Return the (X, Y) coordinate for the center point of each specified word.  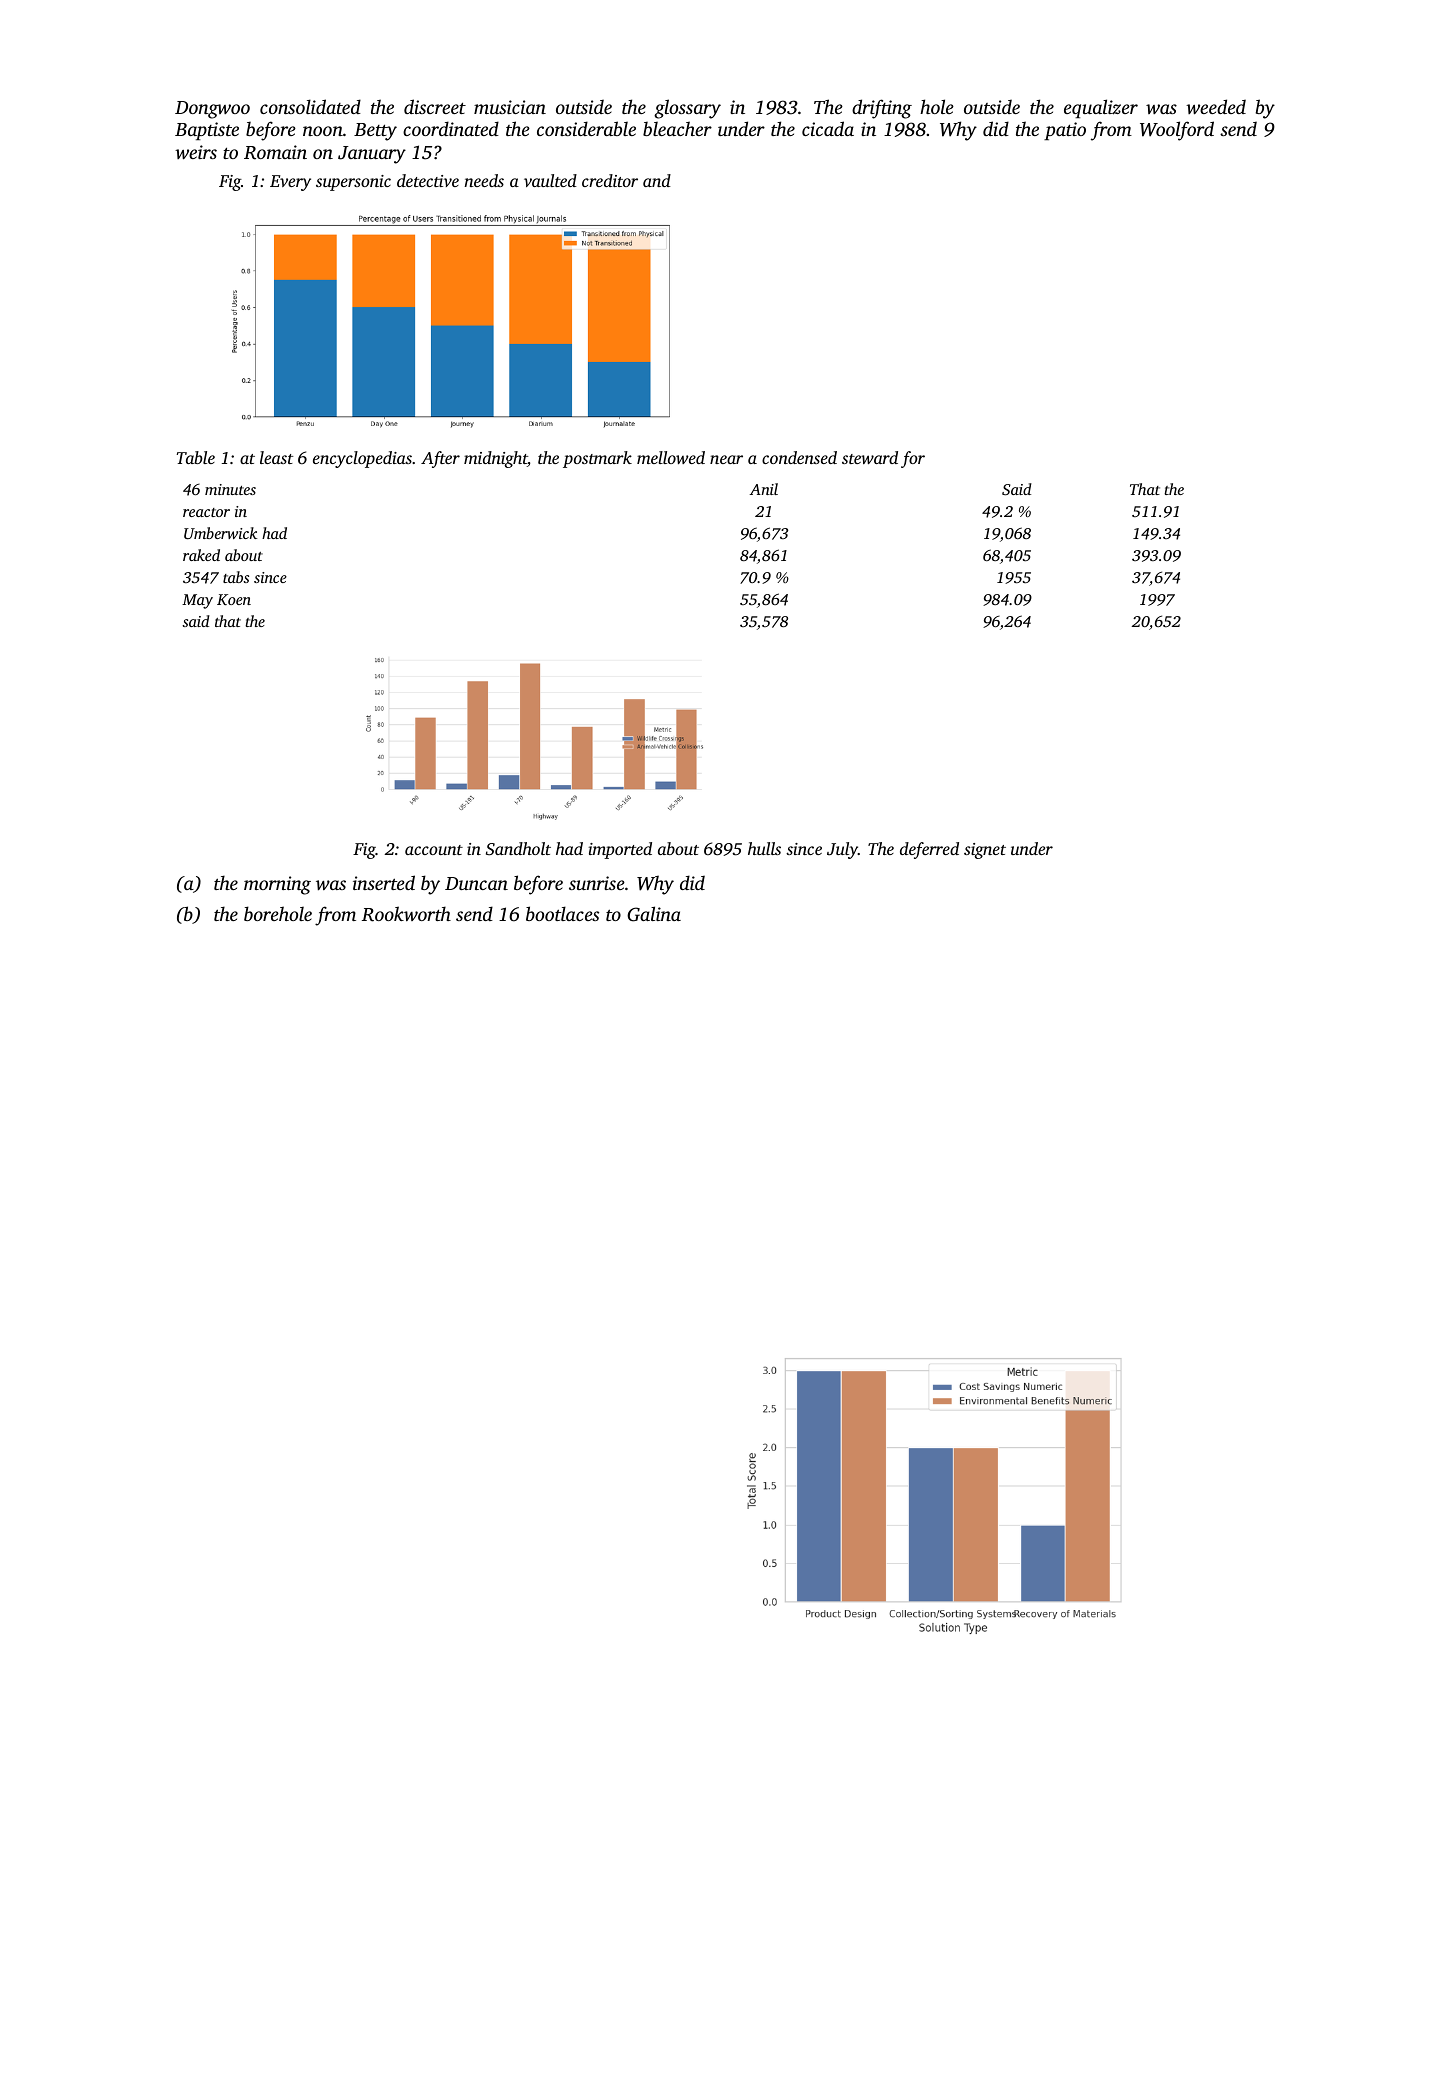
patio (1065, 131)
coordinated (451, 128)
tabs (236, 577)
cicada (828, 128)
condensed (799, 457)
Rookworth (406, 914)
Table (196, 457)
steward (870, 457)
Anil (764, 489)
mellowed (671, 457)
